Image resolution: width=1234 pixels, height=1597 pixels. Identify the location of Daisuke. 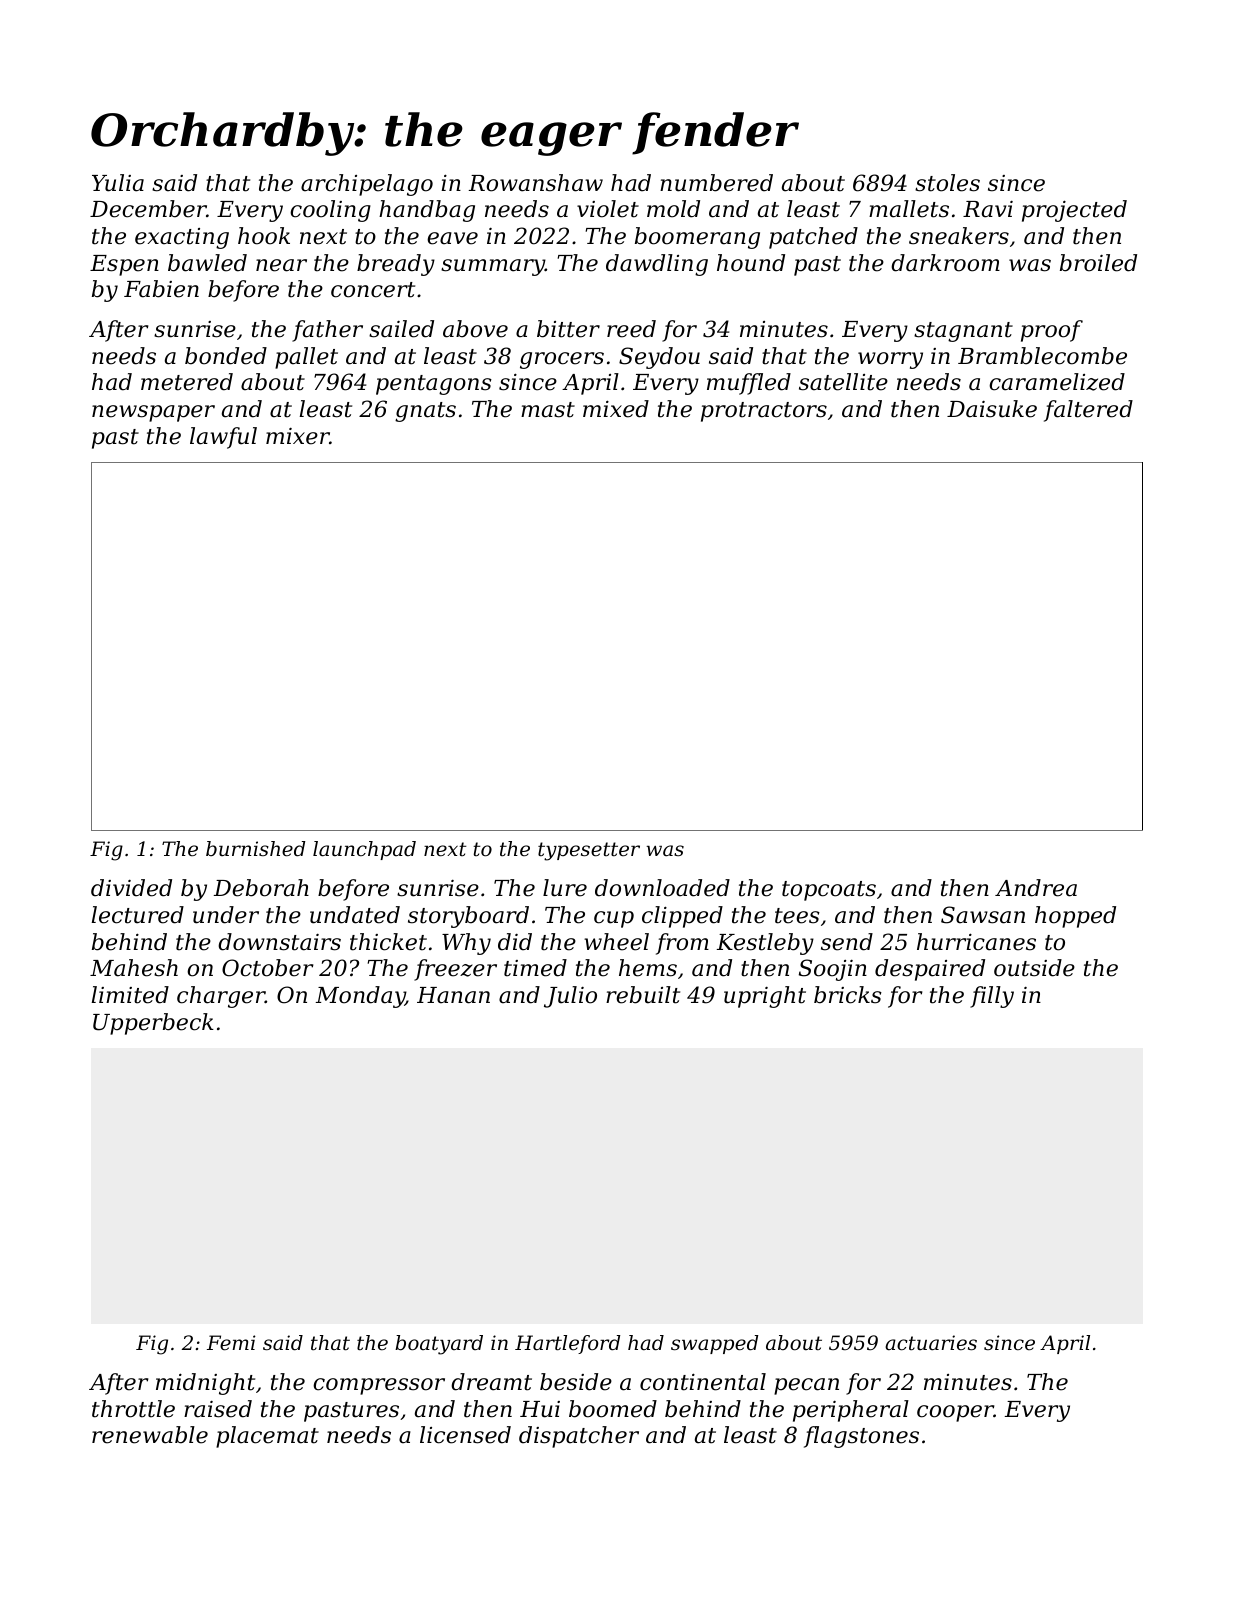
(992, 409).
